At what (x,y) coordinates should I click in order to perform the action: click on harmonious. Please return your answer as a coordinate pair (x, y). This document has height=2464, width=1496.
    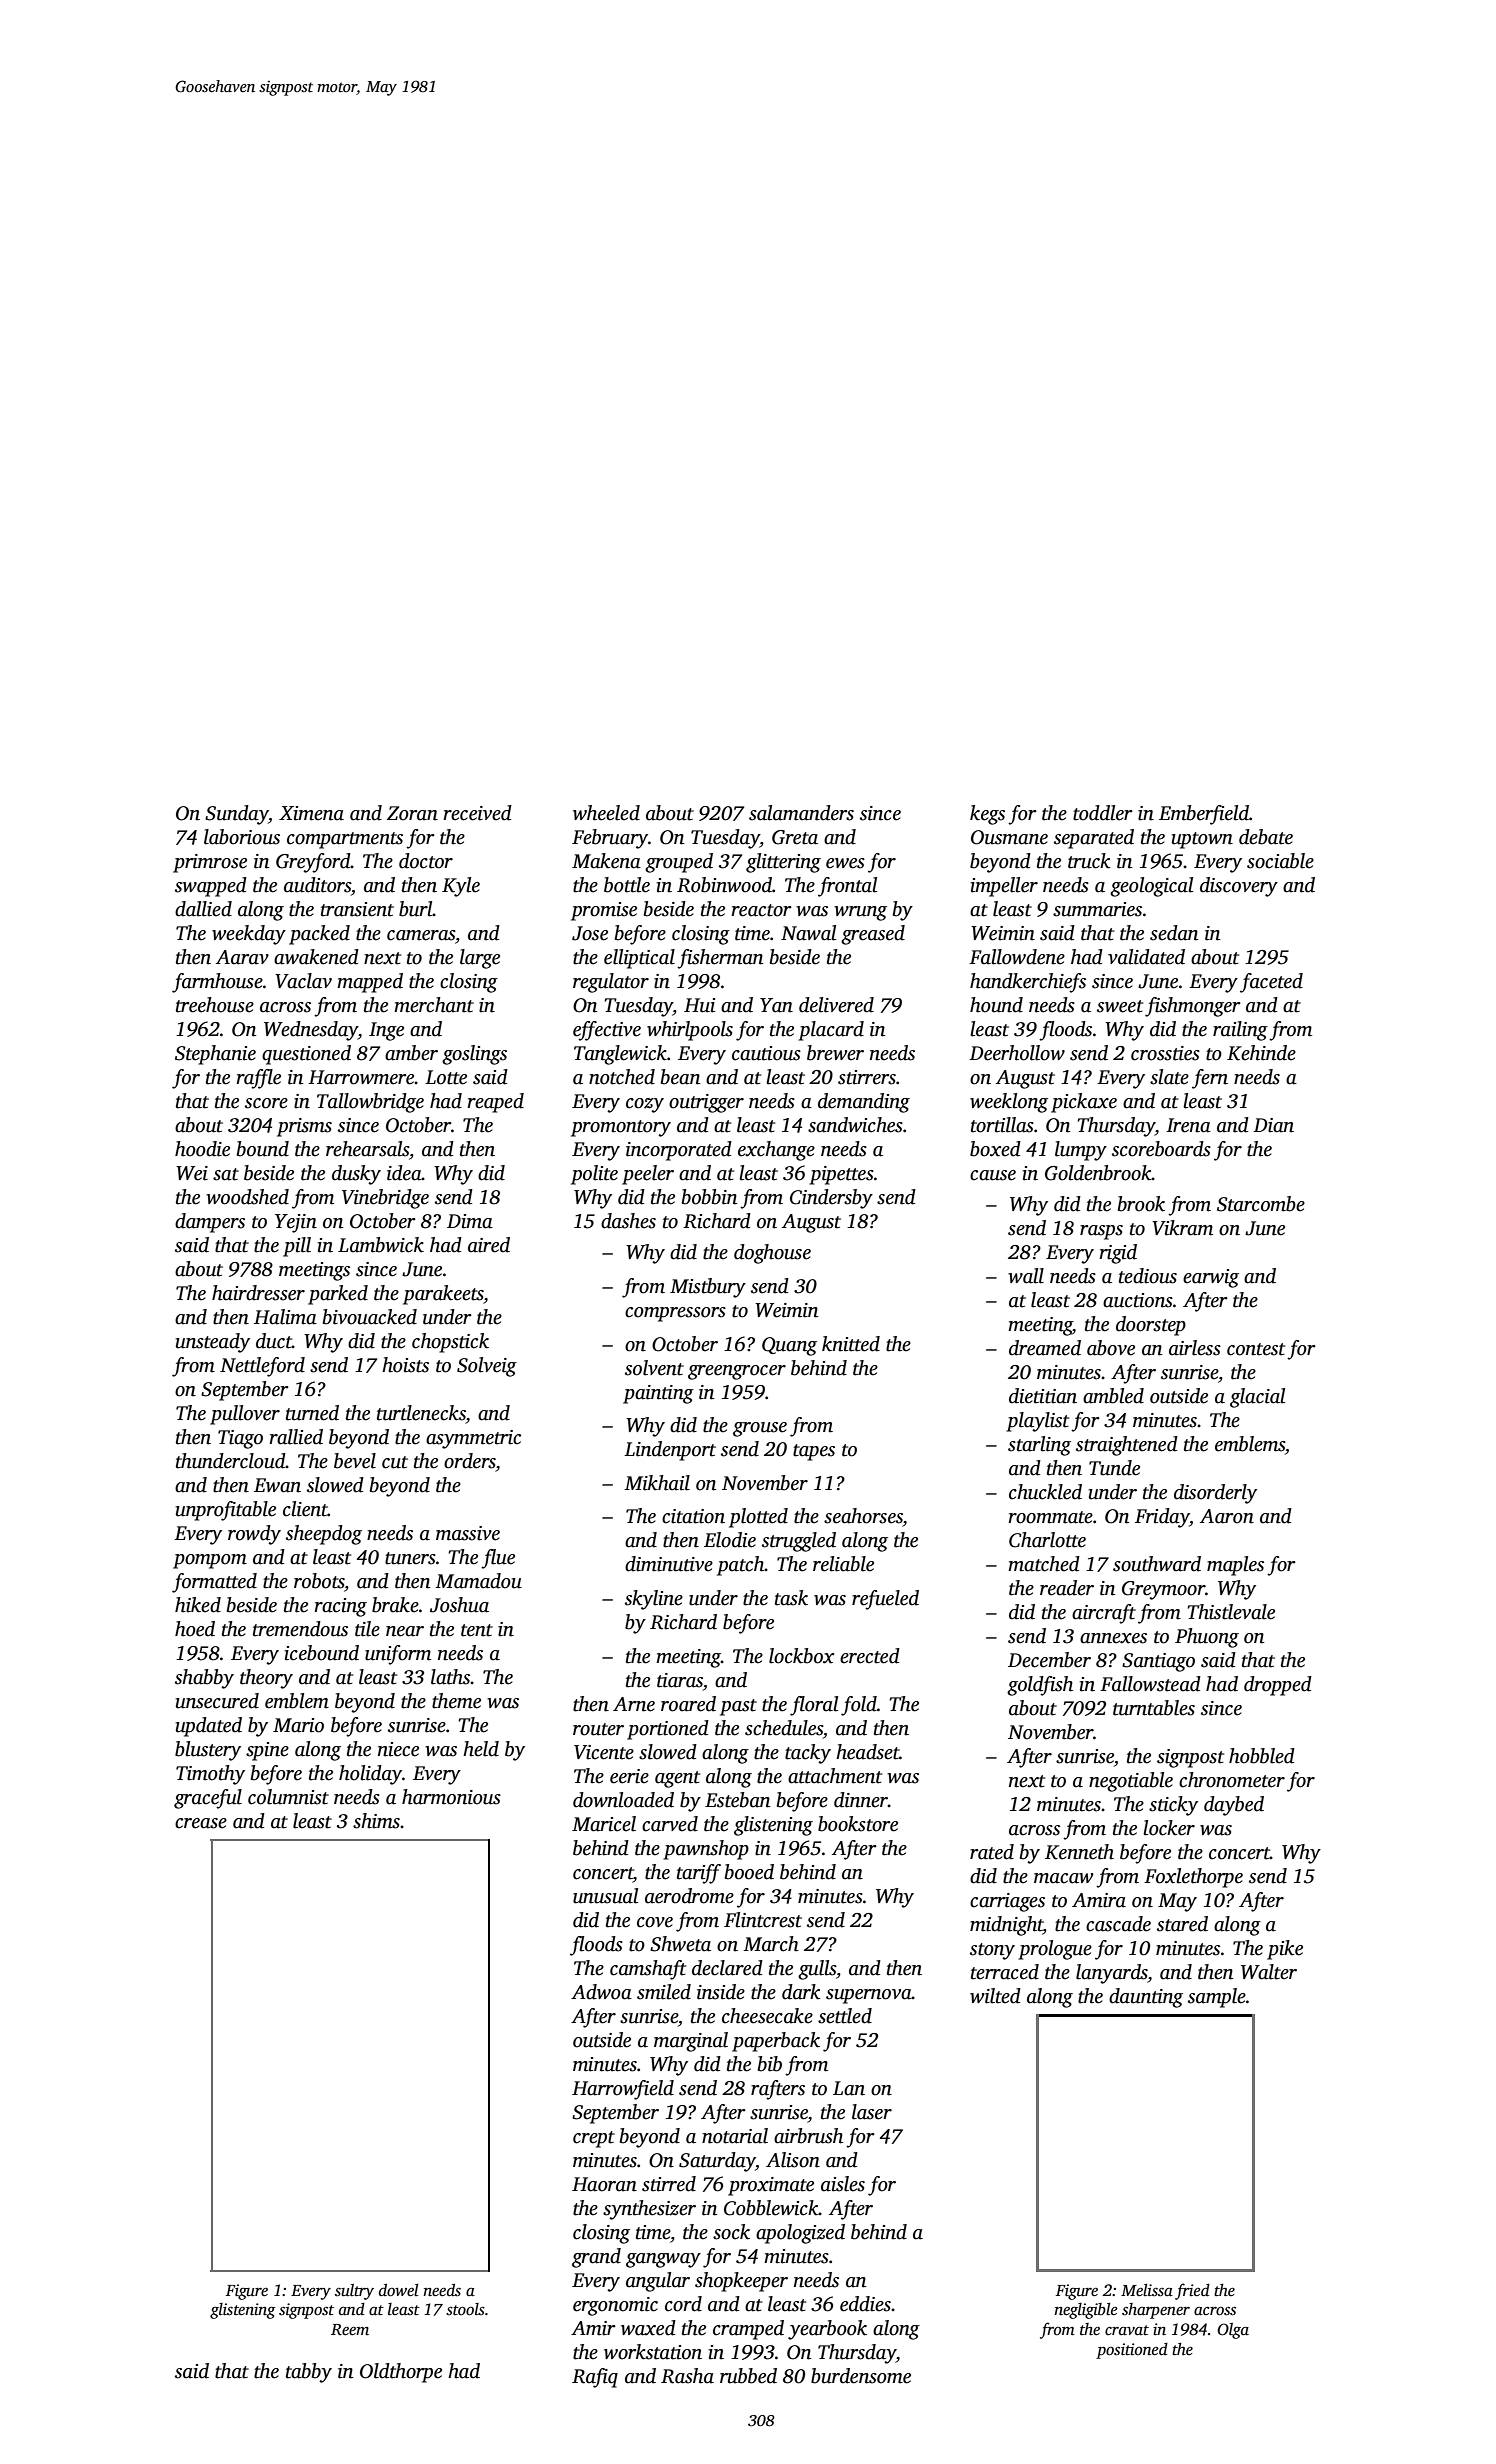
    Looking at the image, I should click on (451, 1797).
